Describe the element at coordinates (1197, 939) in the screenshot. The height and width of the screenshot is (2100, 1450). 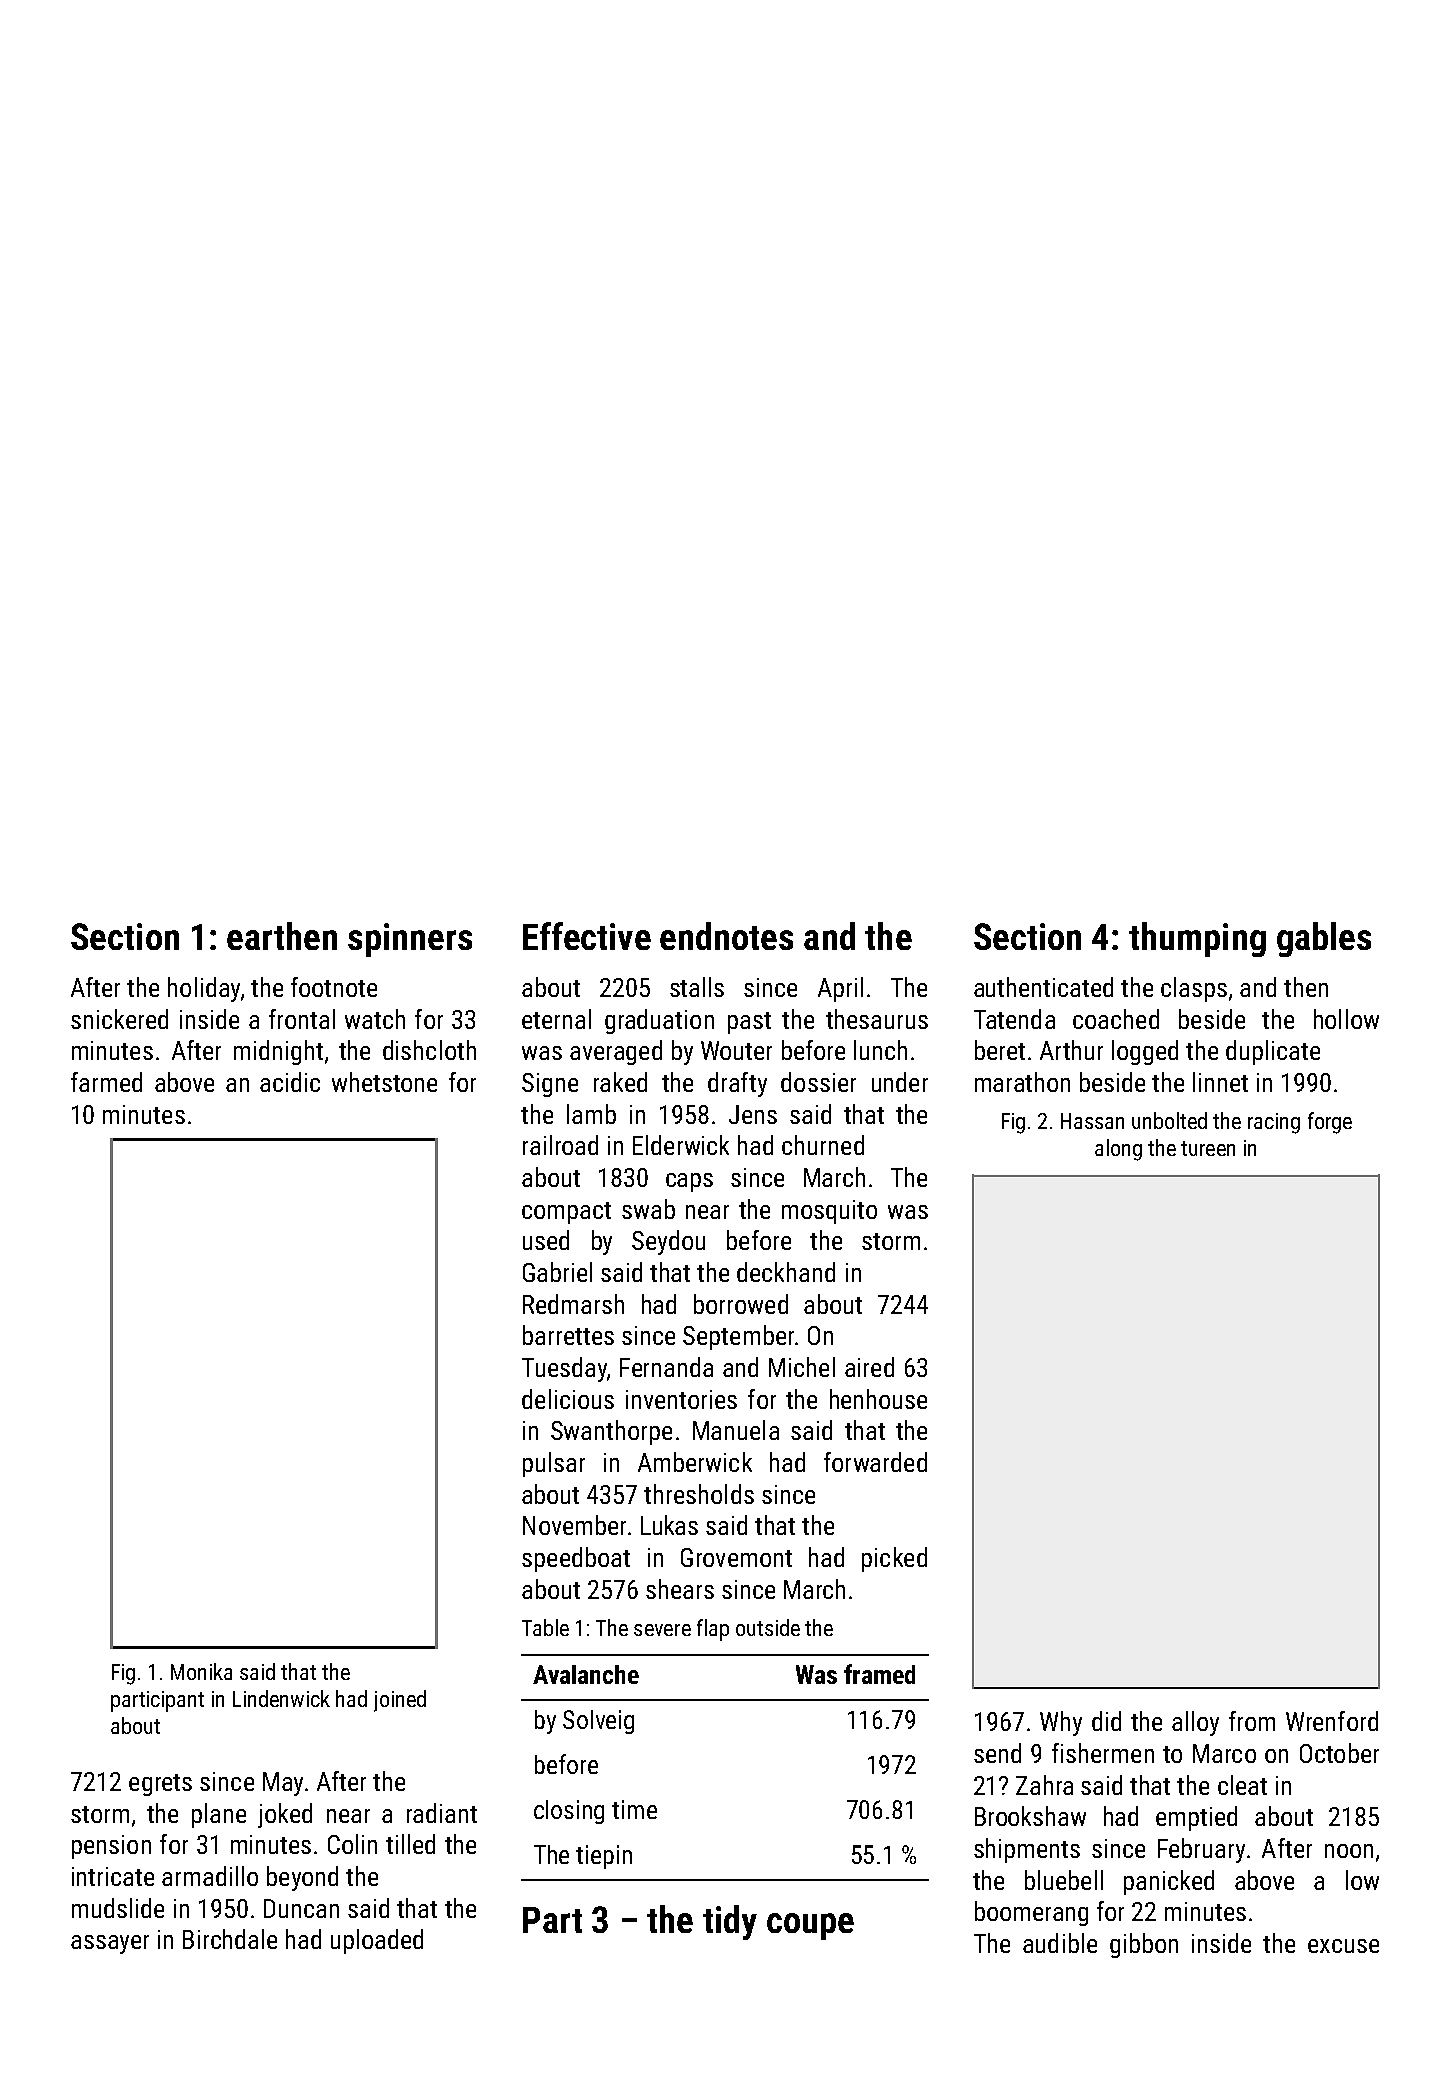
I see `thumping` at that location.
